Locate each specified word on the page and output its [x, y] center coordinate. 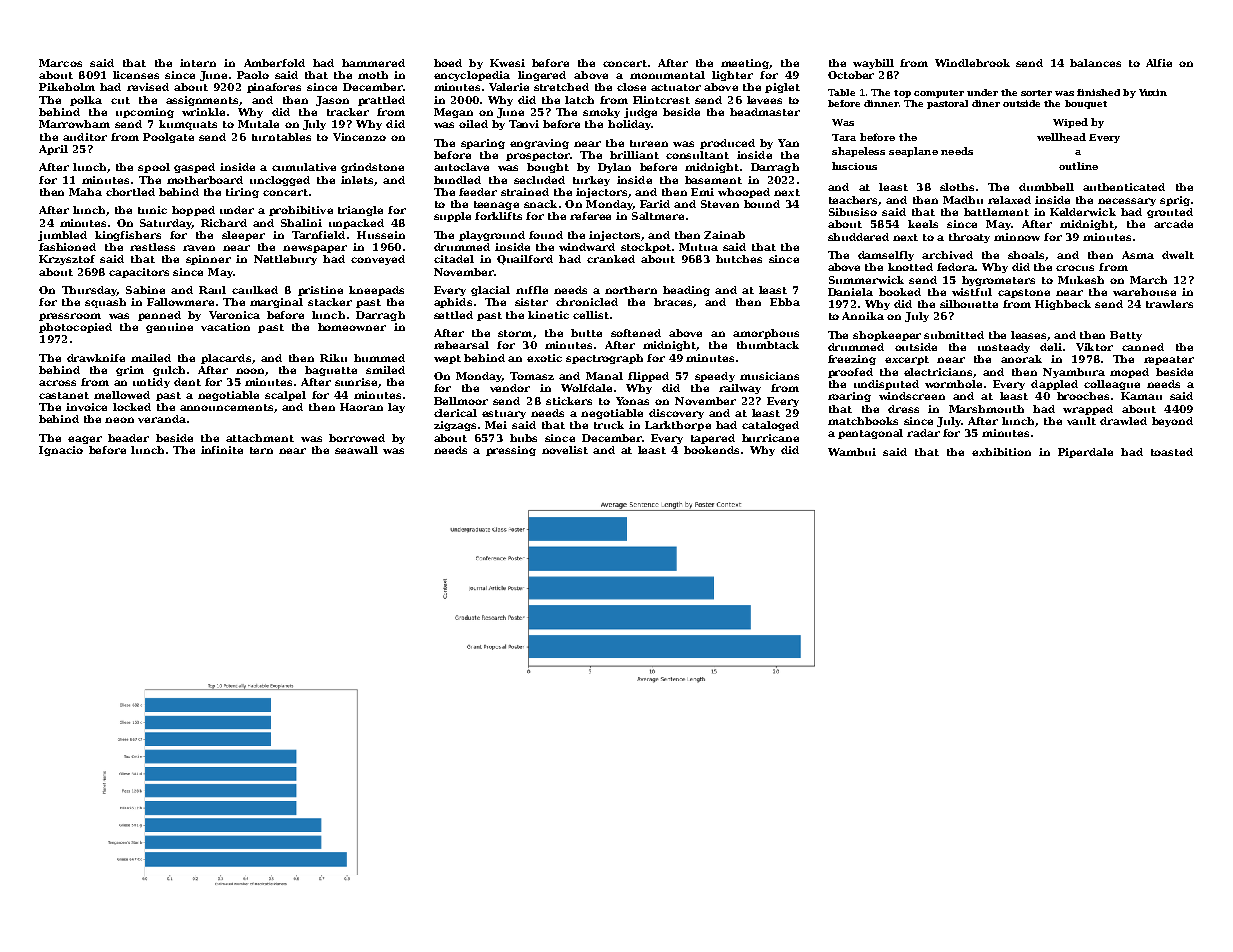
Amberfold [274, 63]
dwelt [1178, 255]
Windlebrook [972, 63]
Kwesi [507, 63]
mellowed [122, 395]
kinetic [548, 315]
